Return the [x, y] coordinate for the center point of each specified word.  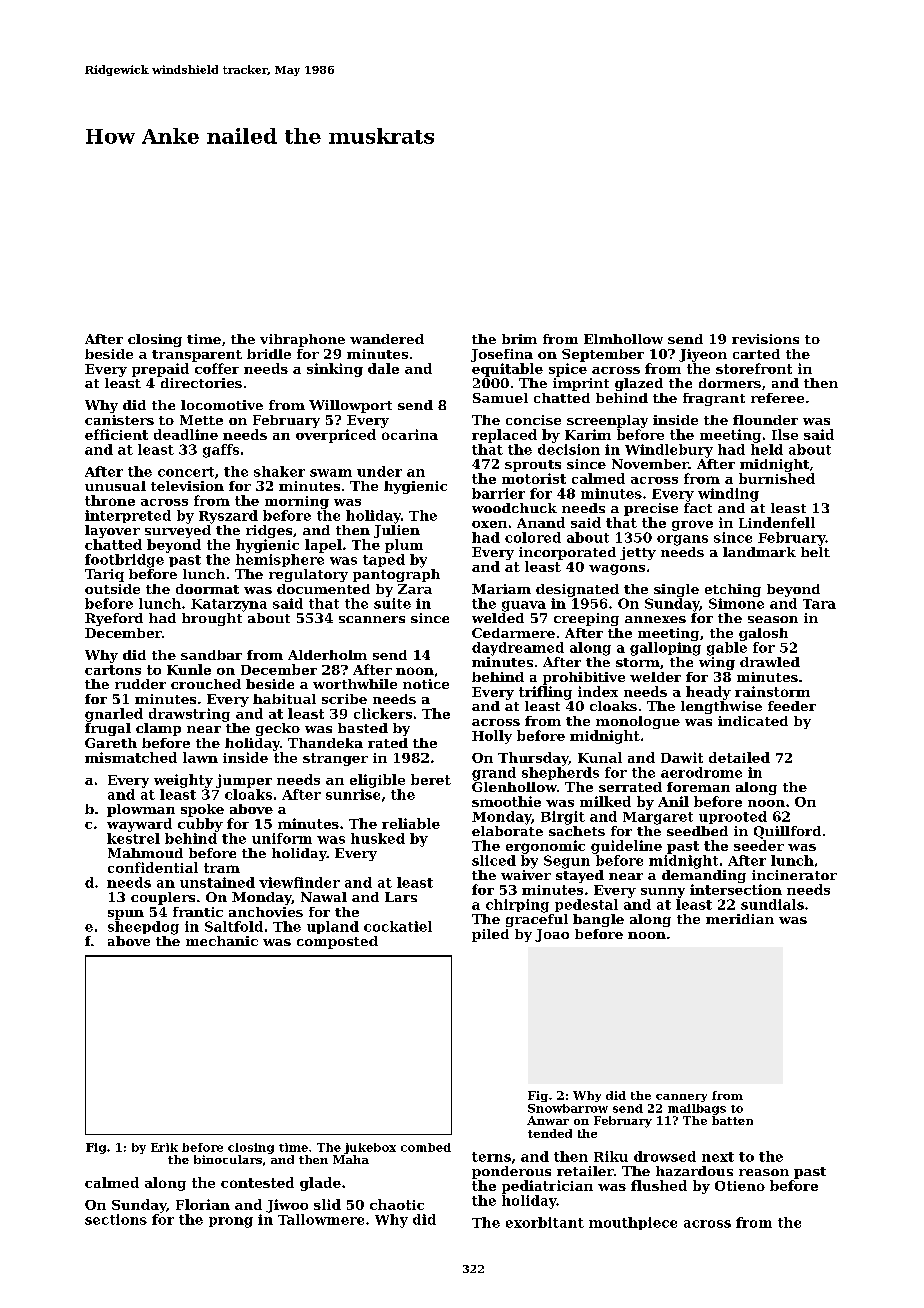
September [603, 355]
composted [337, 942]
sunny [663, 893]
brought [212, 619]
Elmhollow [623, 339]
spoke [202, 810]
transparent [197, 356]
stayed [580, 876]
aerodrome [701, 772]
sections [116, 1219]
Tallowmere [321, 1219]
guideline [626, 847]
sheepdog [143, 928]
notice [426, 684]
